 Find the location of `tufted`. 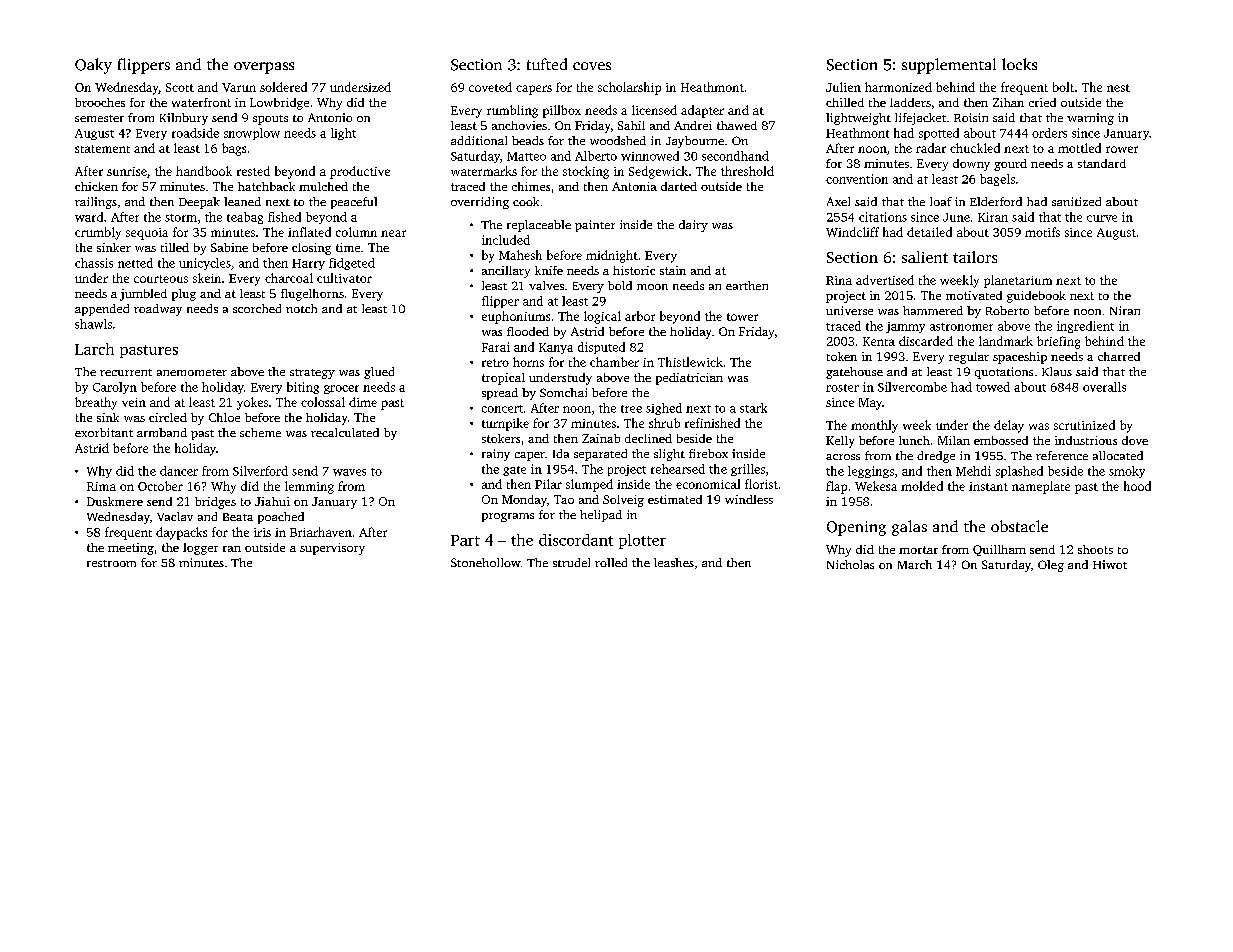

tufted is located at coordinates (547, 64).
